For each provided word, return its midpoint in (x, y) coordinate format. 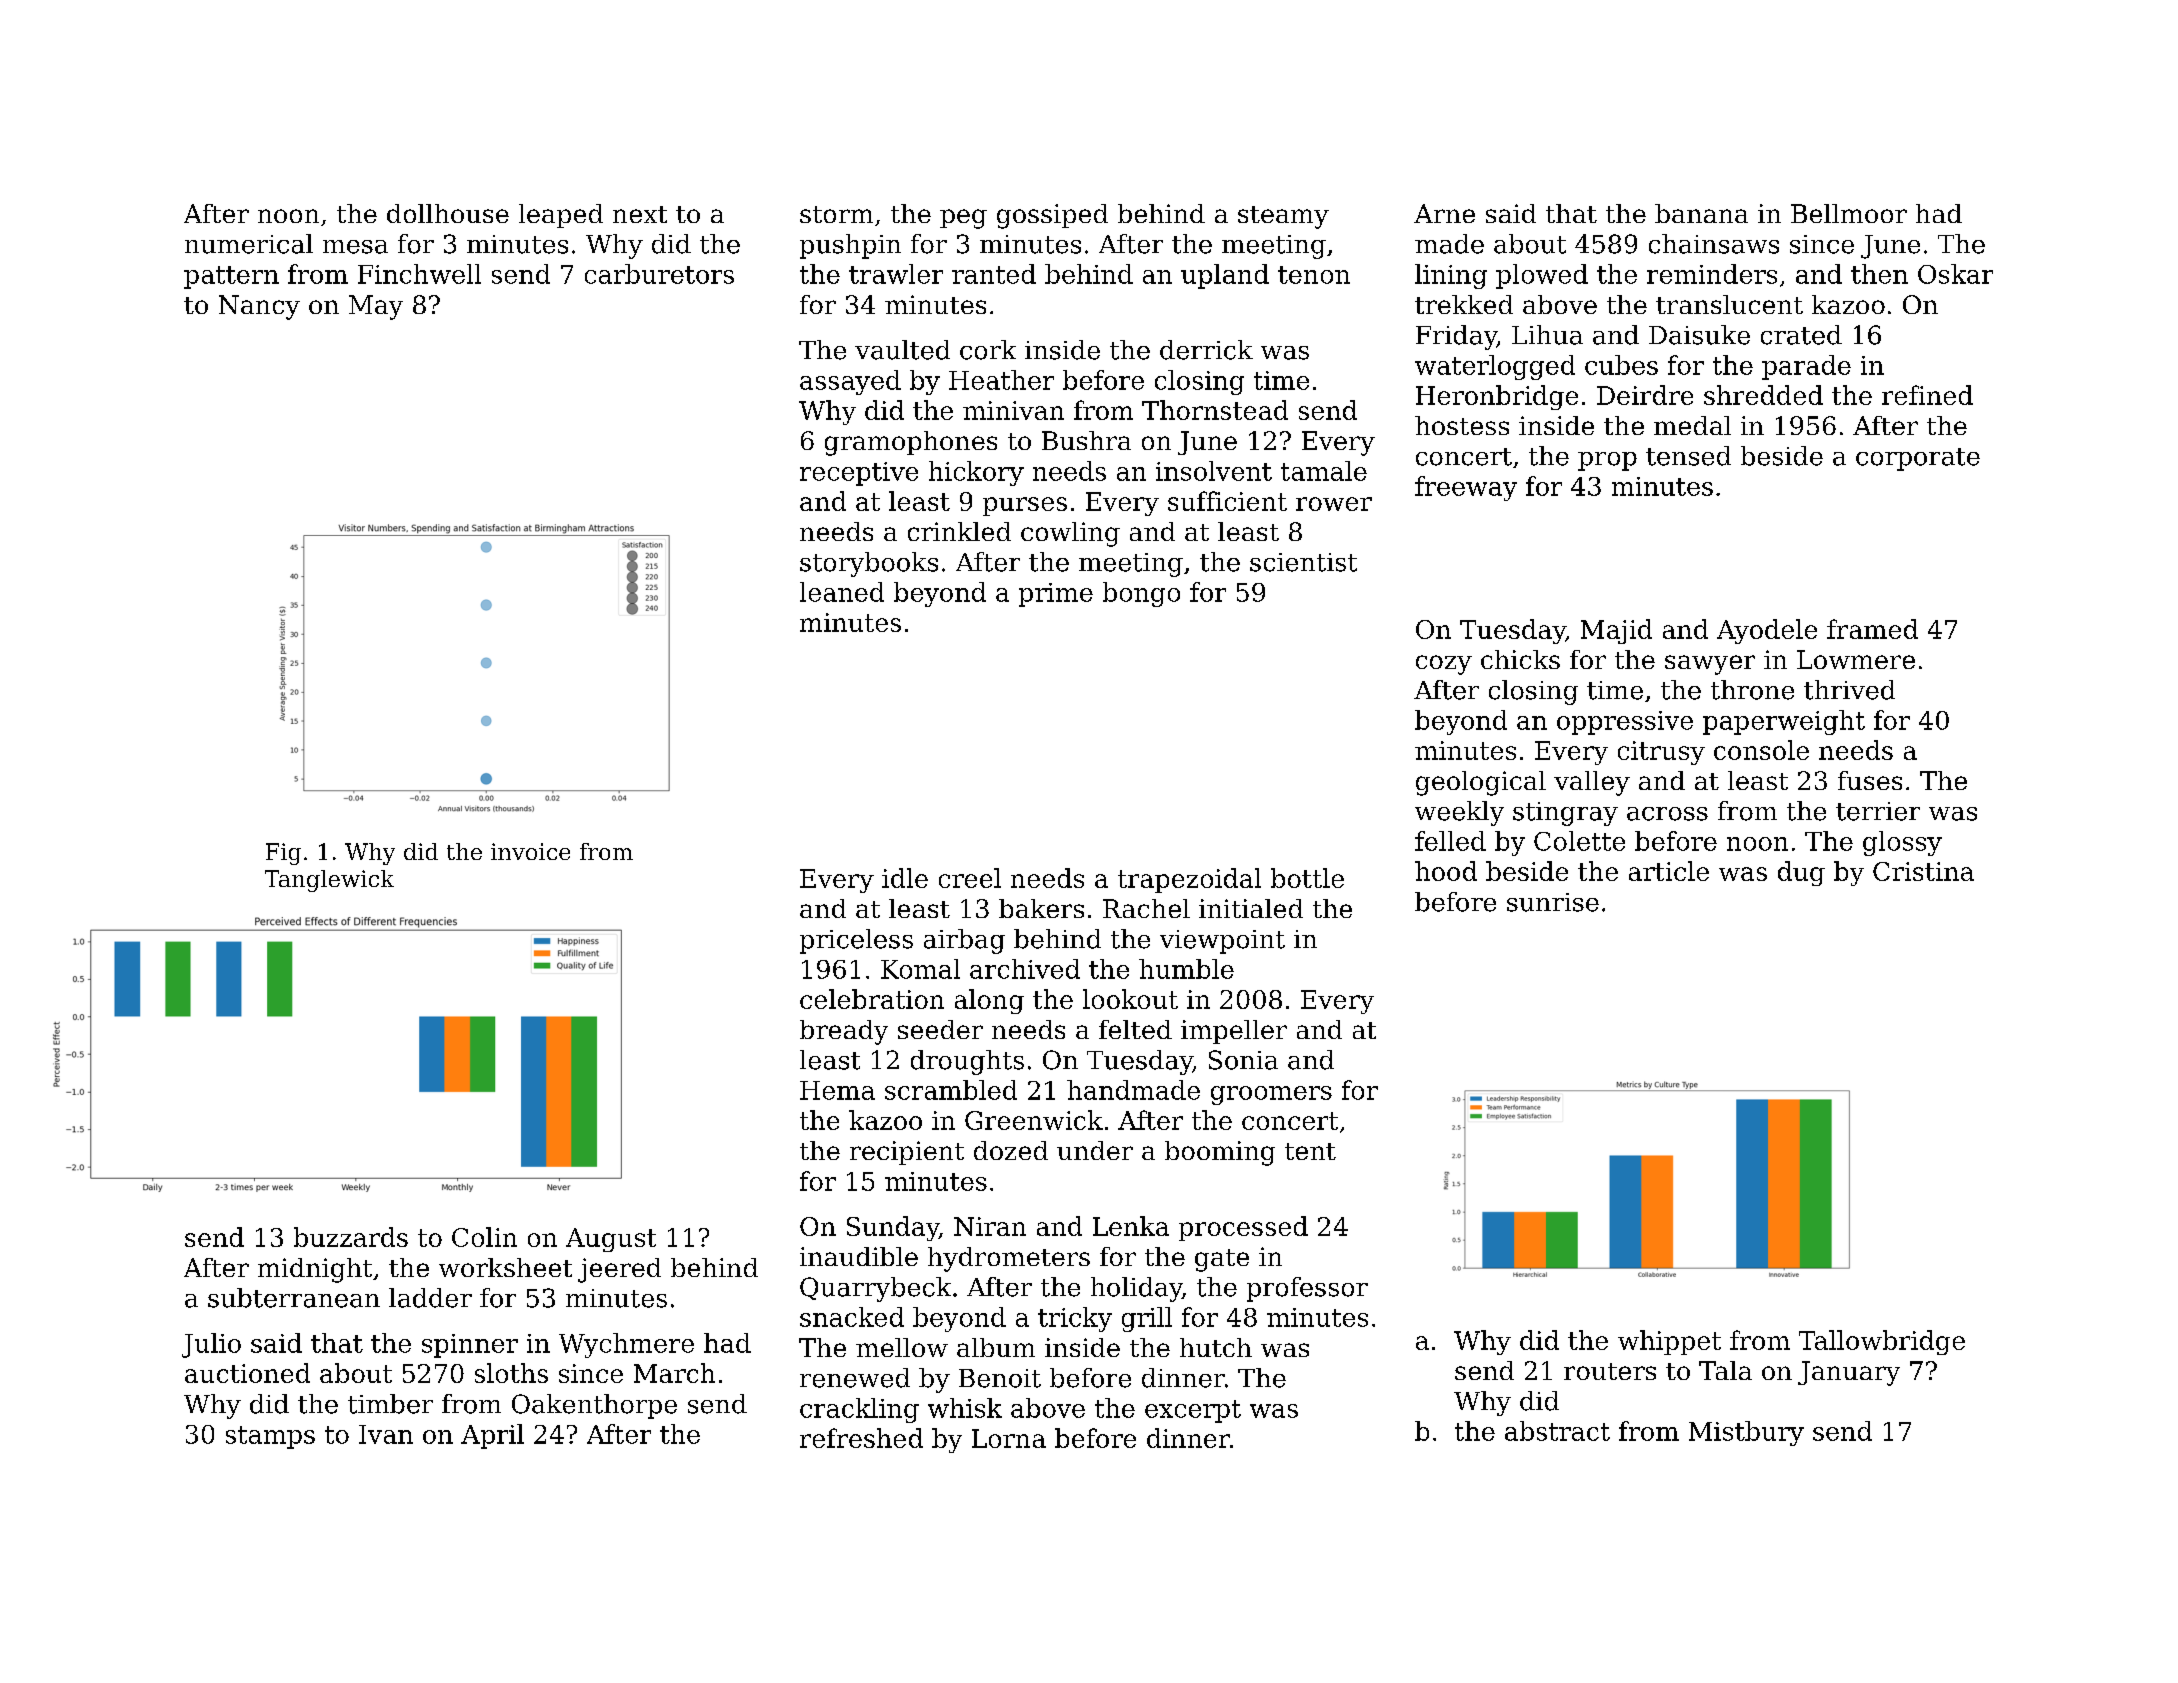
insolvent (1214, 471)
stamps (270, 1437)
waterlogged (1495, 367)
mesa (355, 247)
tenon (1314, 275)
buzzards (351, 1237)
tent (1310, 1151)
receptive (859, 474)
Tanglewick (329, 881)
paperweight (1784, 722)
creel (970, 878)
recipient (907, 1153)
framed (1872, 629)
